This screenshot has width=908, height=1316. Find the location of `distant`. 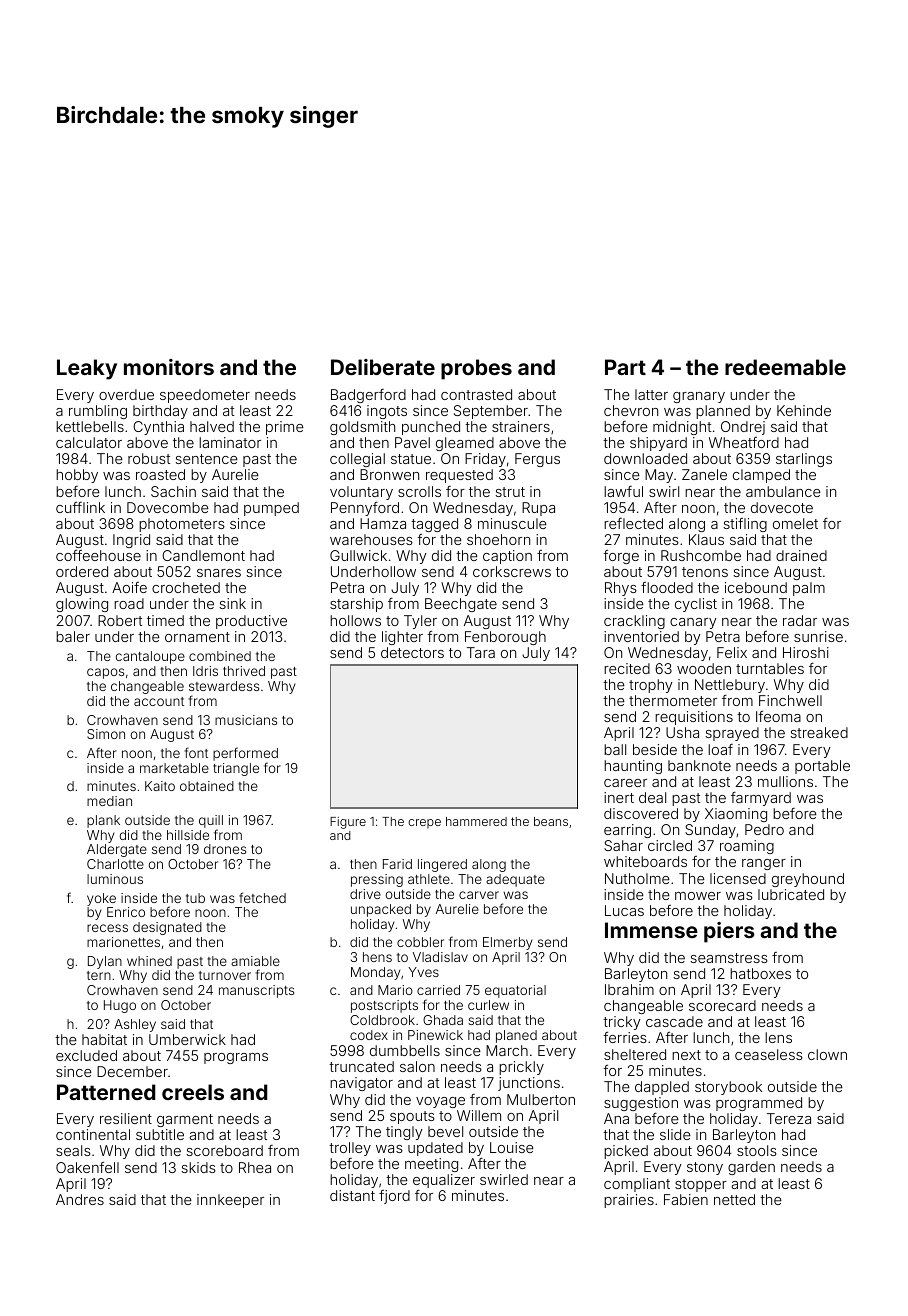

distant is located at coordinates (352, 1195).
